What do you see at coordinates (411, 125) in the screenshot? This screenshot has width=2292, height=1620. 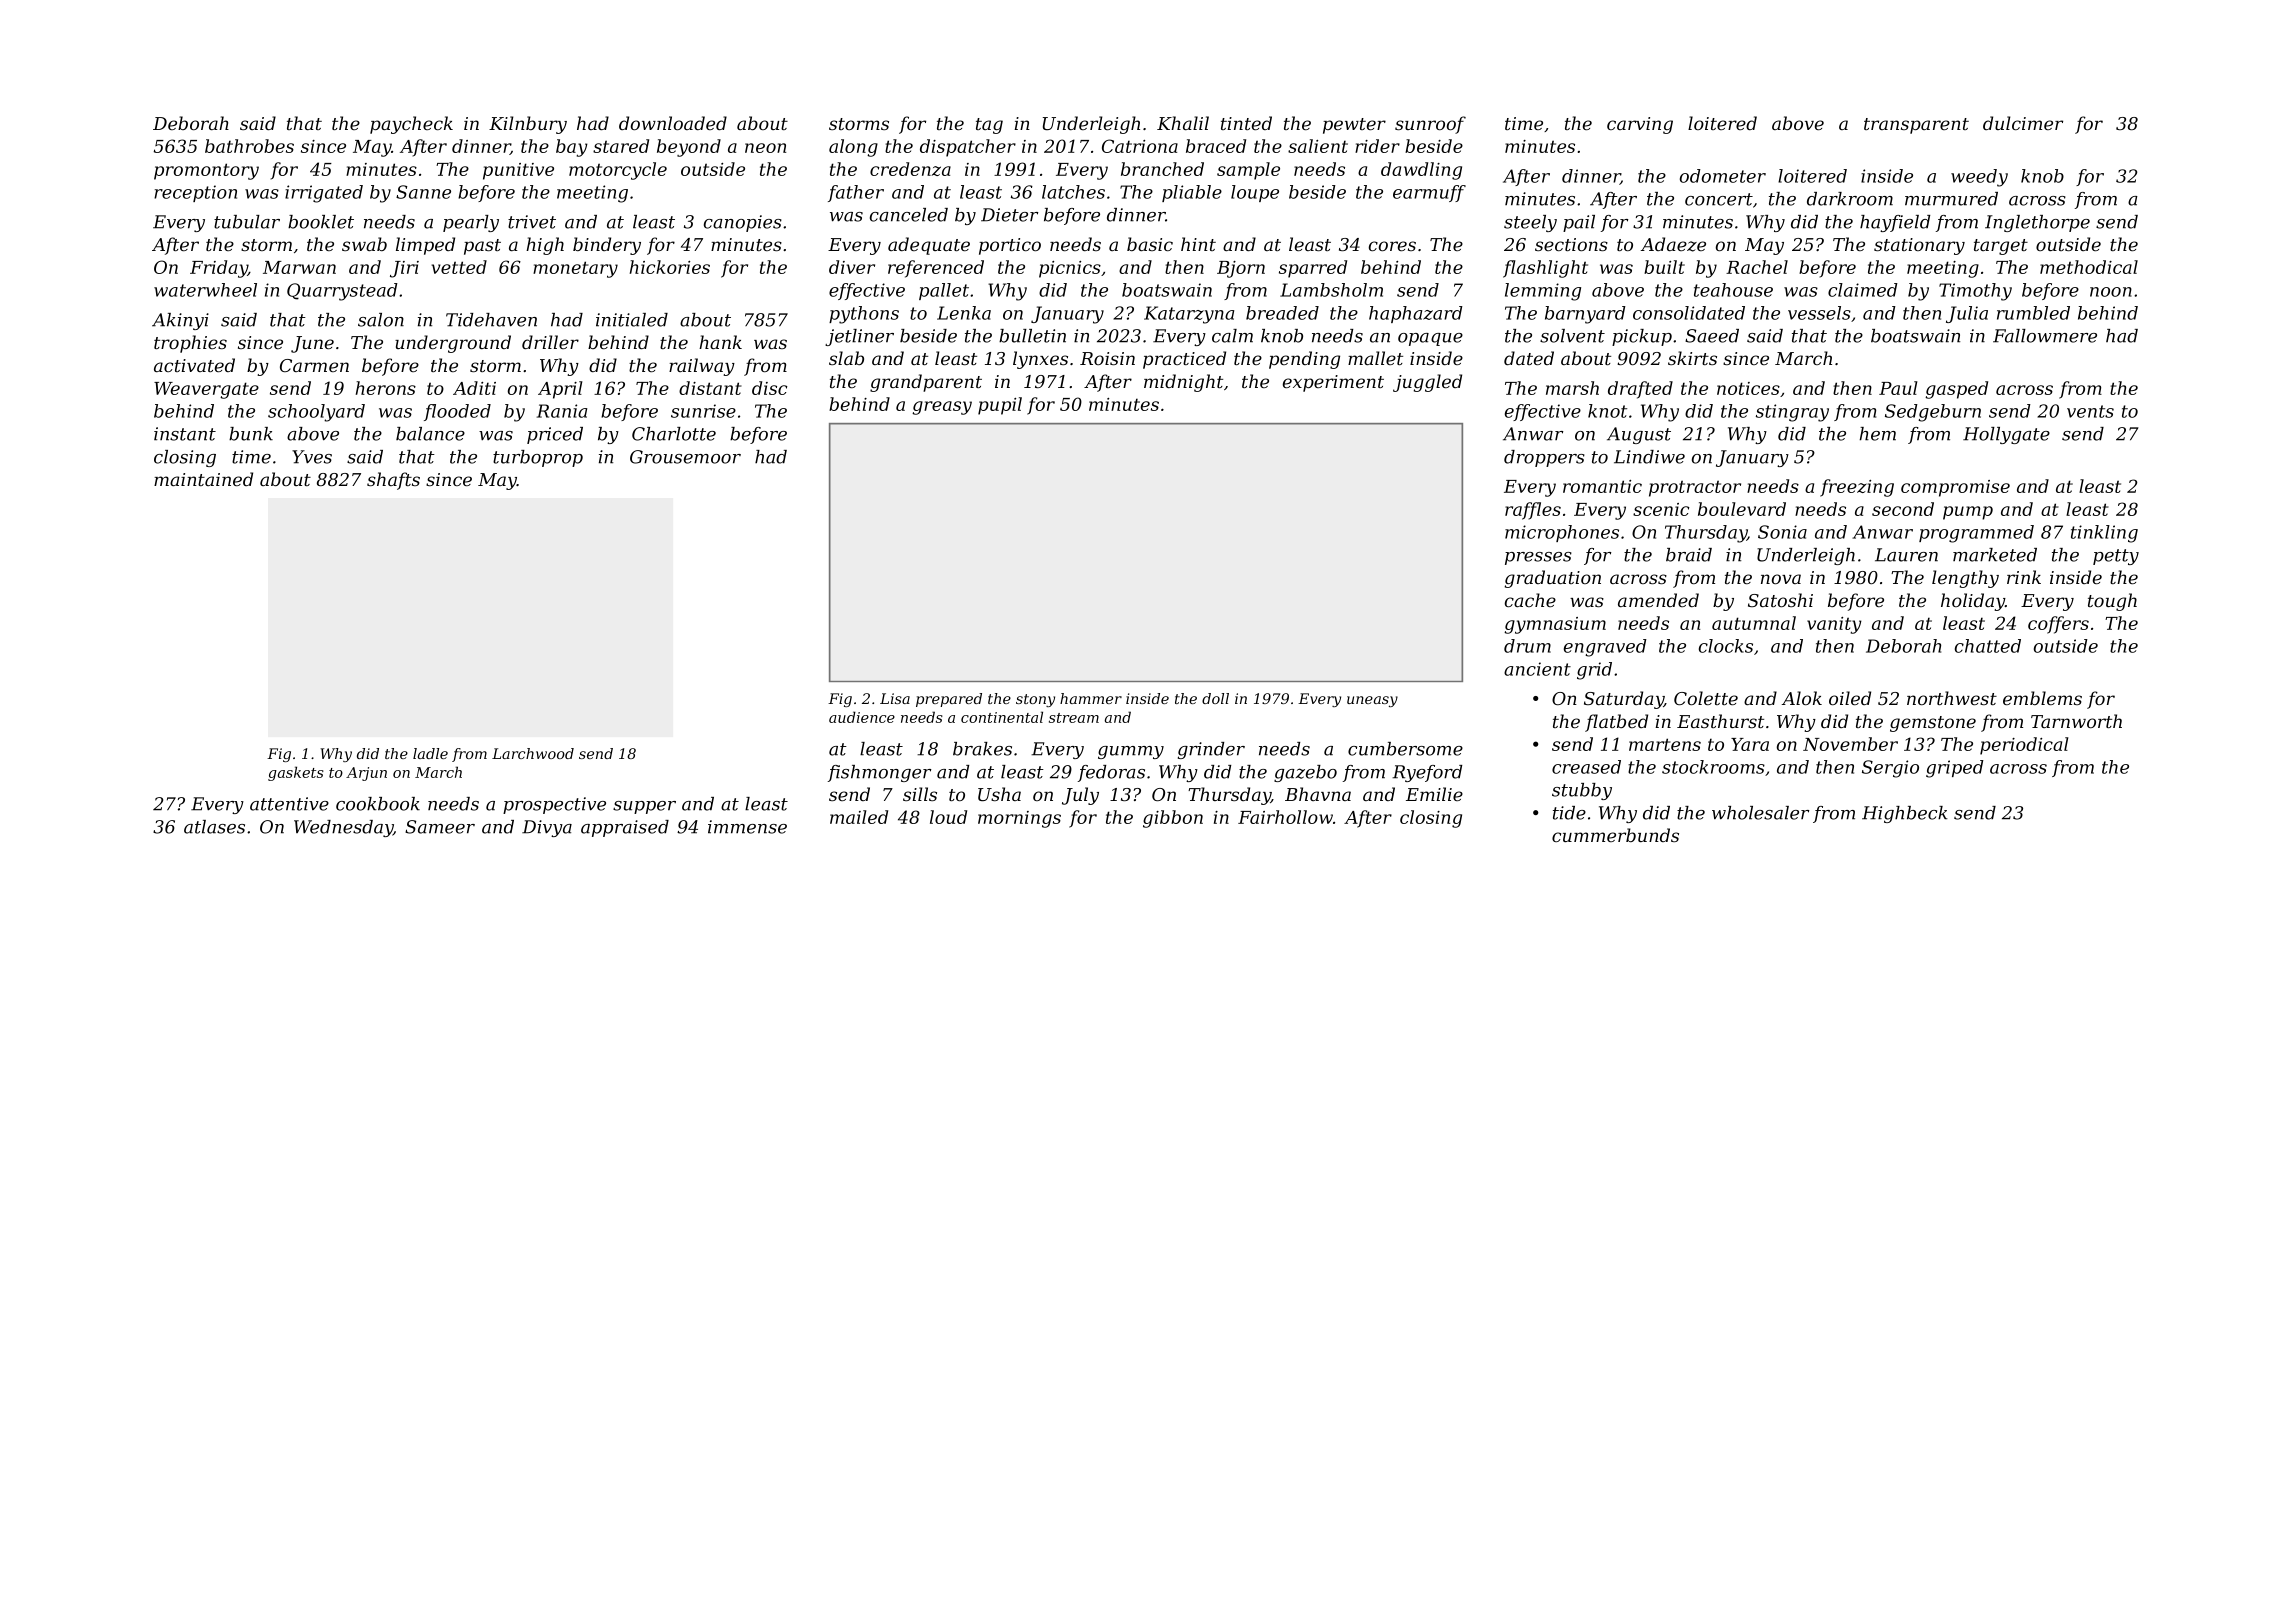 I see `paycheck` at bounding box center [411, 125].
